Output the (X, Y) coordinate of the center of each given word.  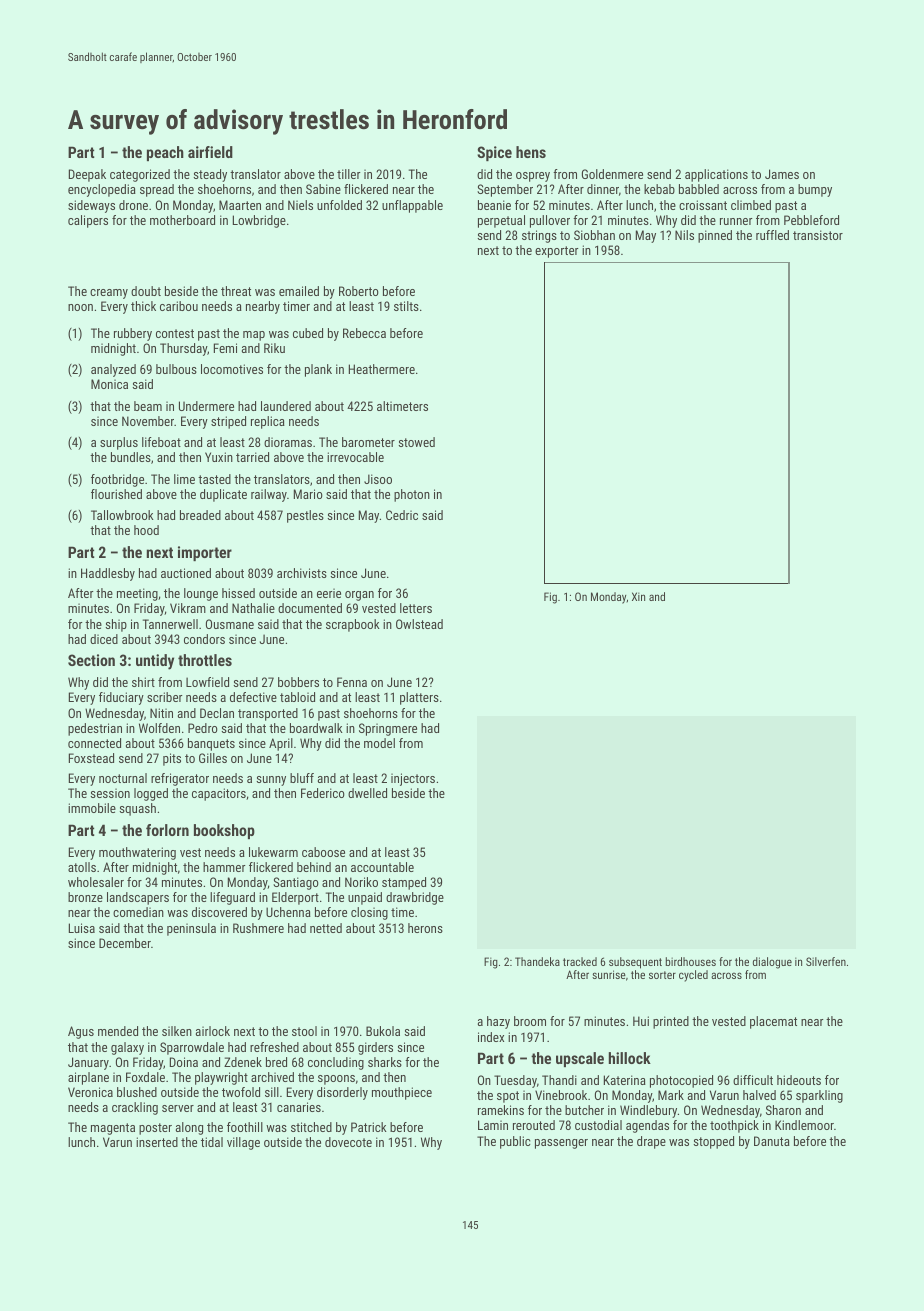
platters (419, 698)
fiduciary (121, 698)
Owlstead (419, 624)
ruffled (772, 235)
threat (236, 291)
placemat (773, 1022)
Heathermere (382, 369)
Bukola (383, 1031)
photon (412, 495)
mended (118, 1031)
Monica (109, 384)
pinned (715, 236)
